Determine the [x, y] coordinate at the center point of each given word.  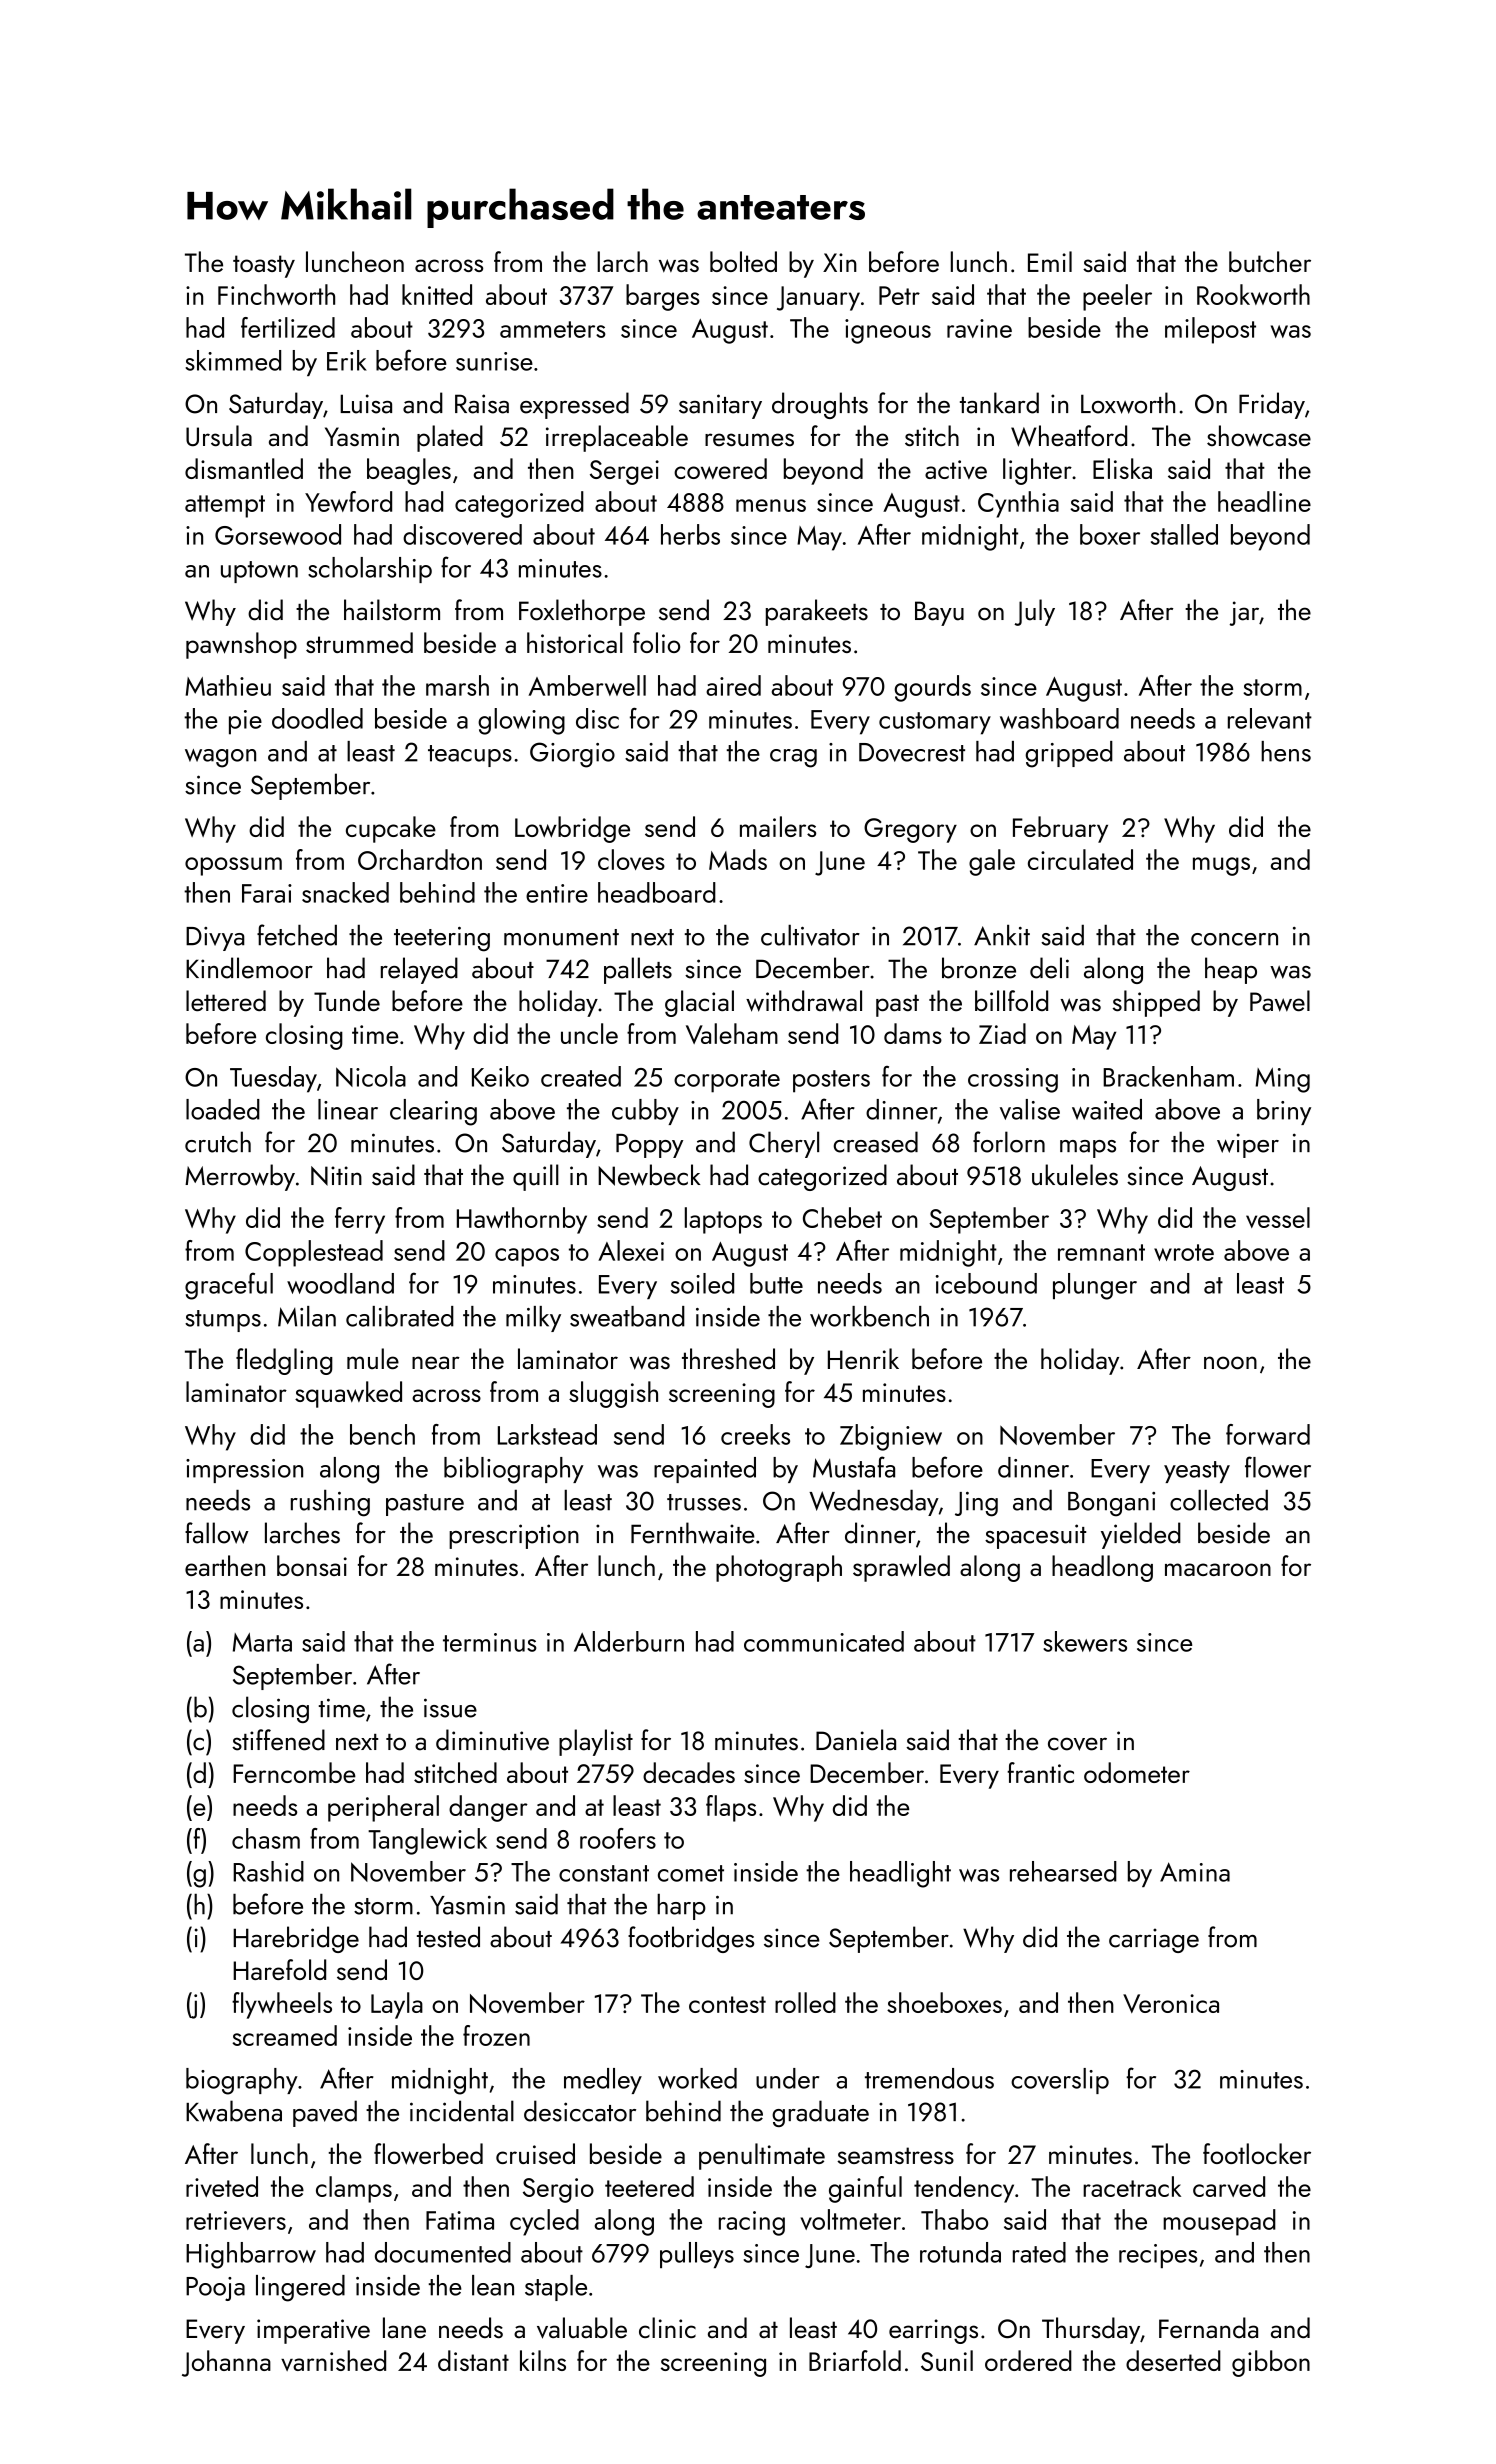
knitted [437, 294]
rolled [805, 2002]
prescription [514, 1536]
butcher [1270, 261]
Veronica [1171, 2003]
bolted [743, 261]
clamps [354, 2189]
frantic [1040, 1772]
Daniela [856, 1740]
